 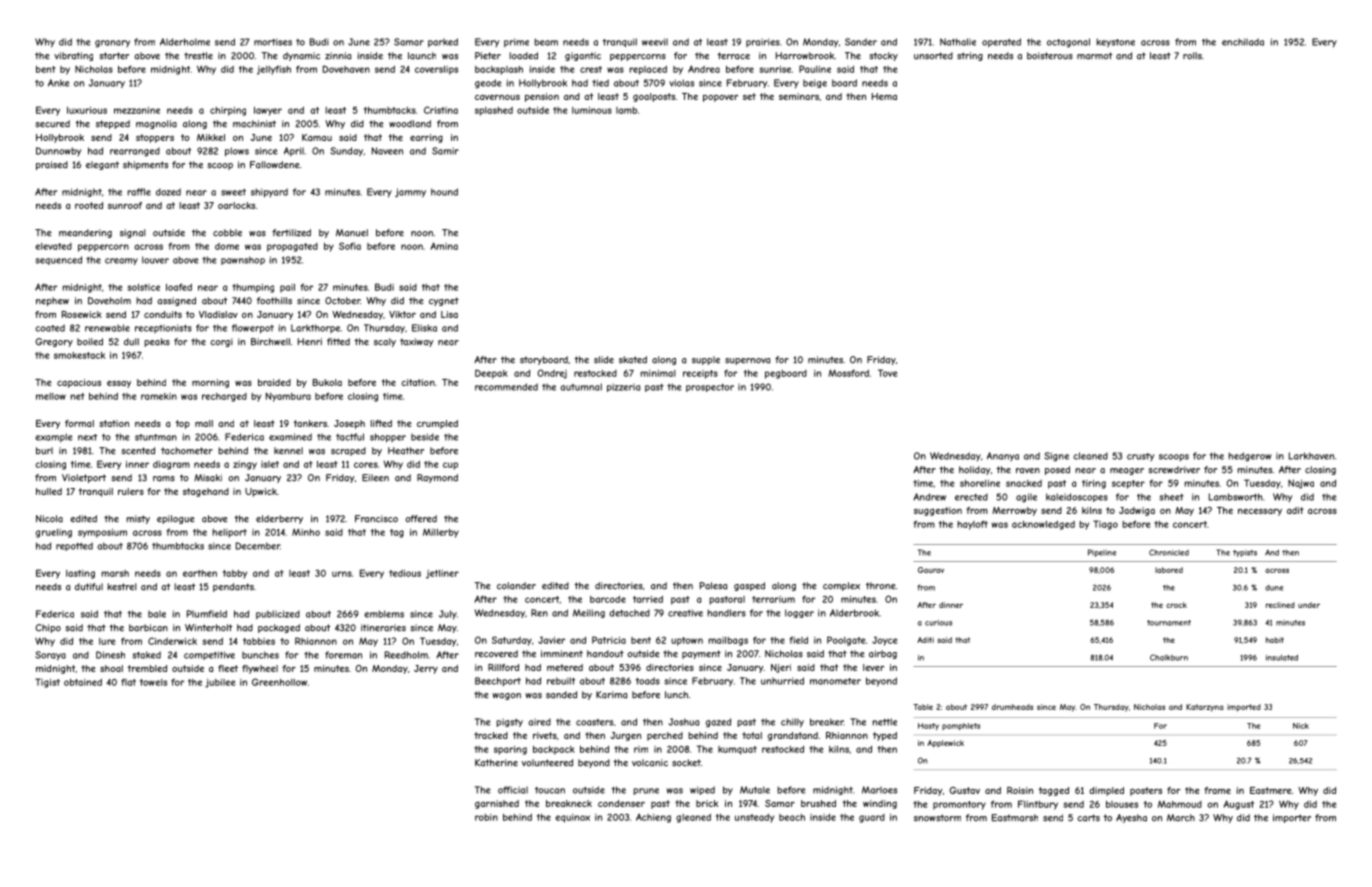 What do you see at coordinates (376, 519) in the image?
I see `Francisco` at bounding box center [376, 519].
